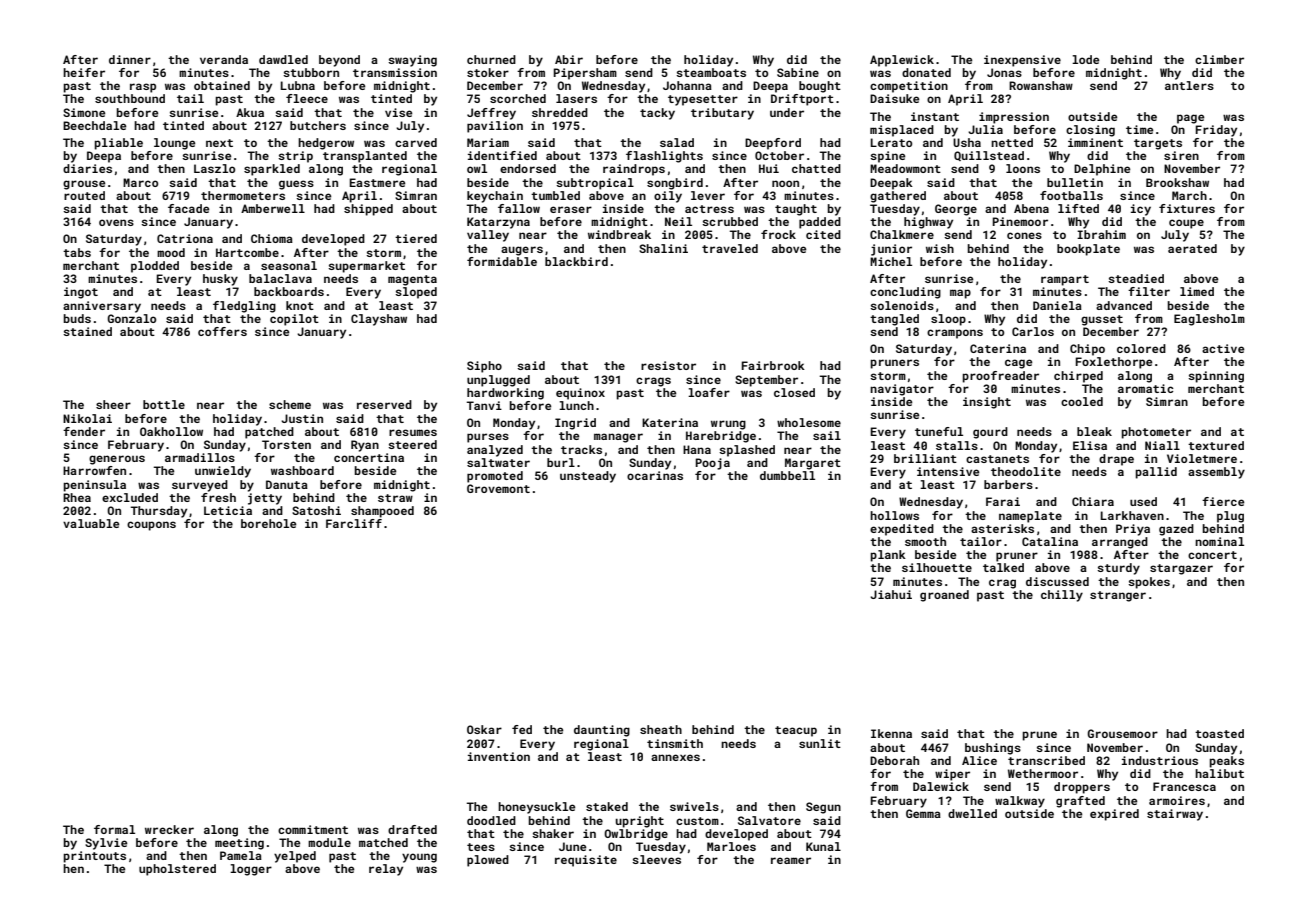 Image resolution: width=1308 pixels, height=924 pixels. Describe the element at coordinates (576, 261) in the screenshot. I see `blackbird` at that location.
